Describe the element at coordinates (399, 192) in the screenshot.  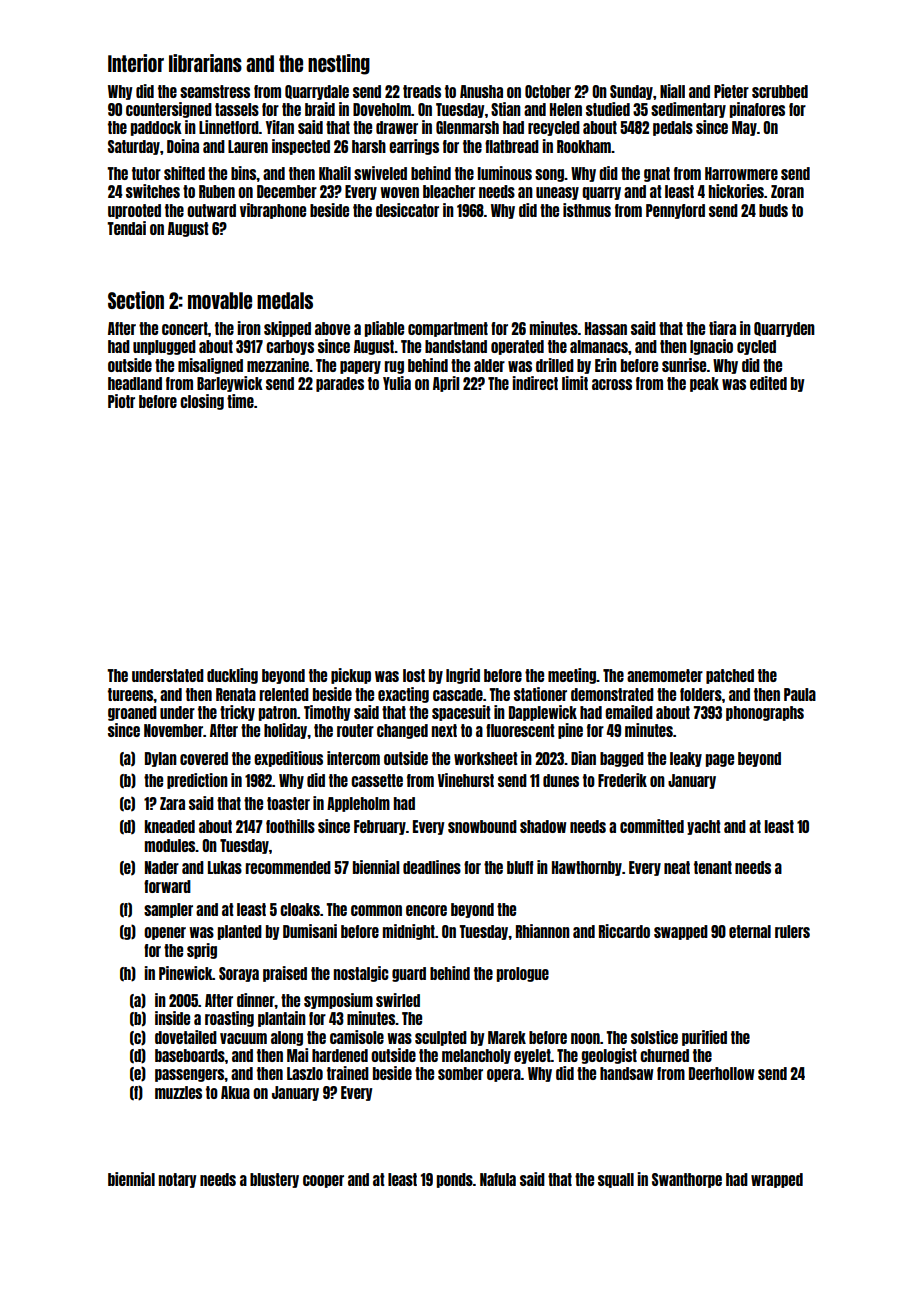
I see `woven` at that location.
